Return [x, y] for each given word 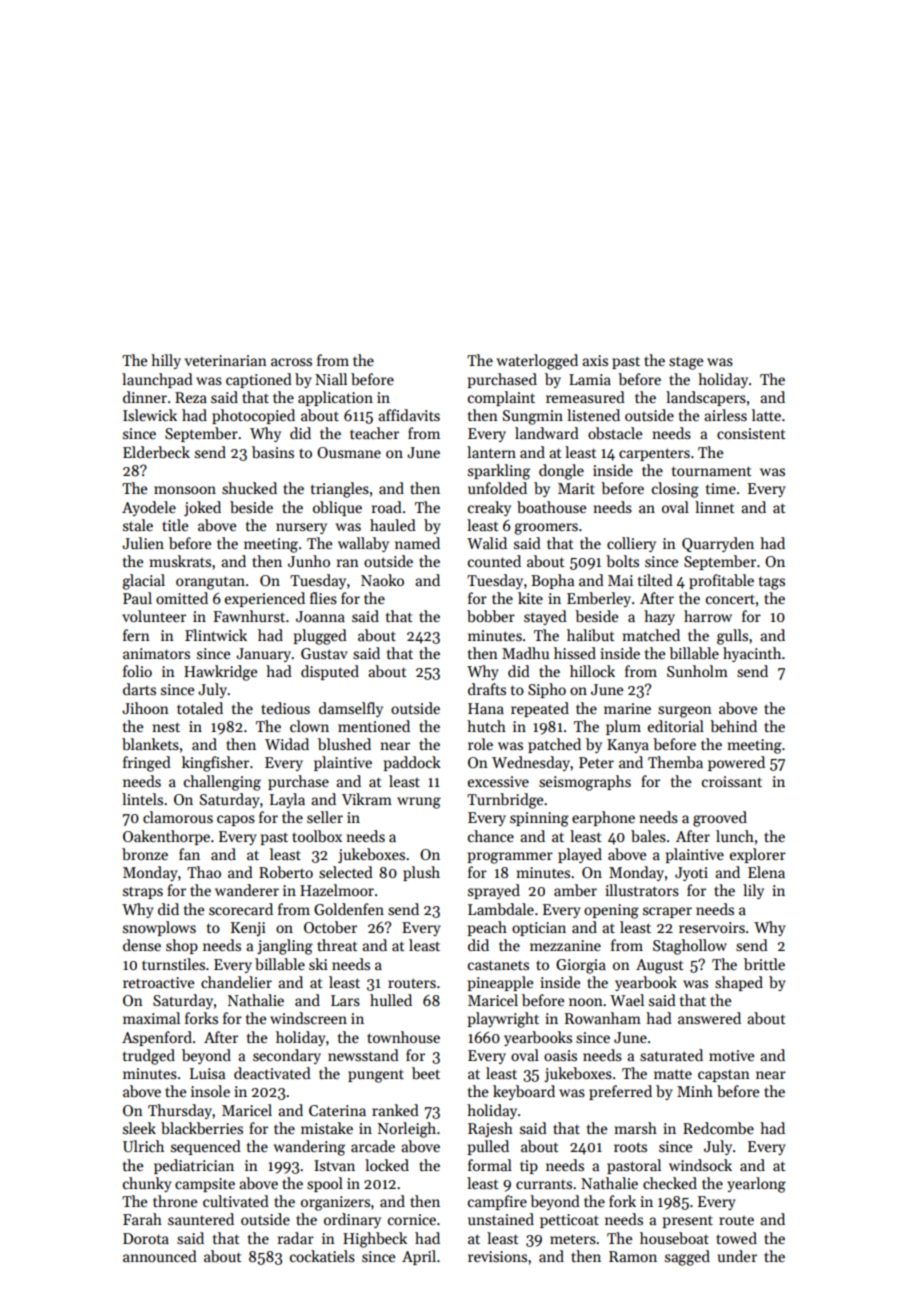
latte [766, 415]
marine [627, 708]
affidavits [409, 415]
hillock [592, 671]
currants [544, 1184]
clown [309, 726]
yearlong [756, 1185]
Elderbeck [156, 452]
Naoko [382, 580]
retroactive [158, 982]
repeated [540, 709]
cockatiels [322, 1256]
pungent [376, 1076]
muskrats [180, 561]
